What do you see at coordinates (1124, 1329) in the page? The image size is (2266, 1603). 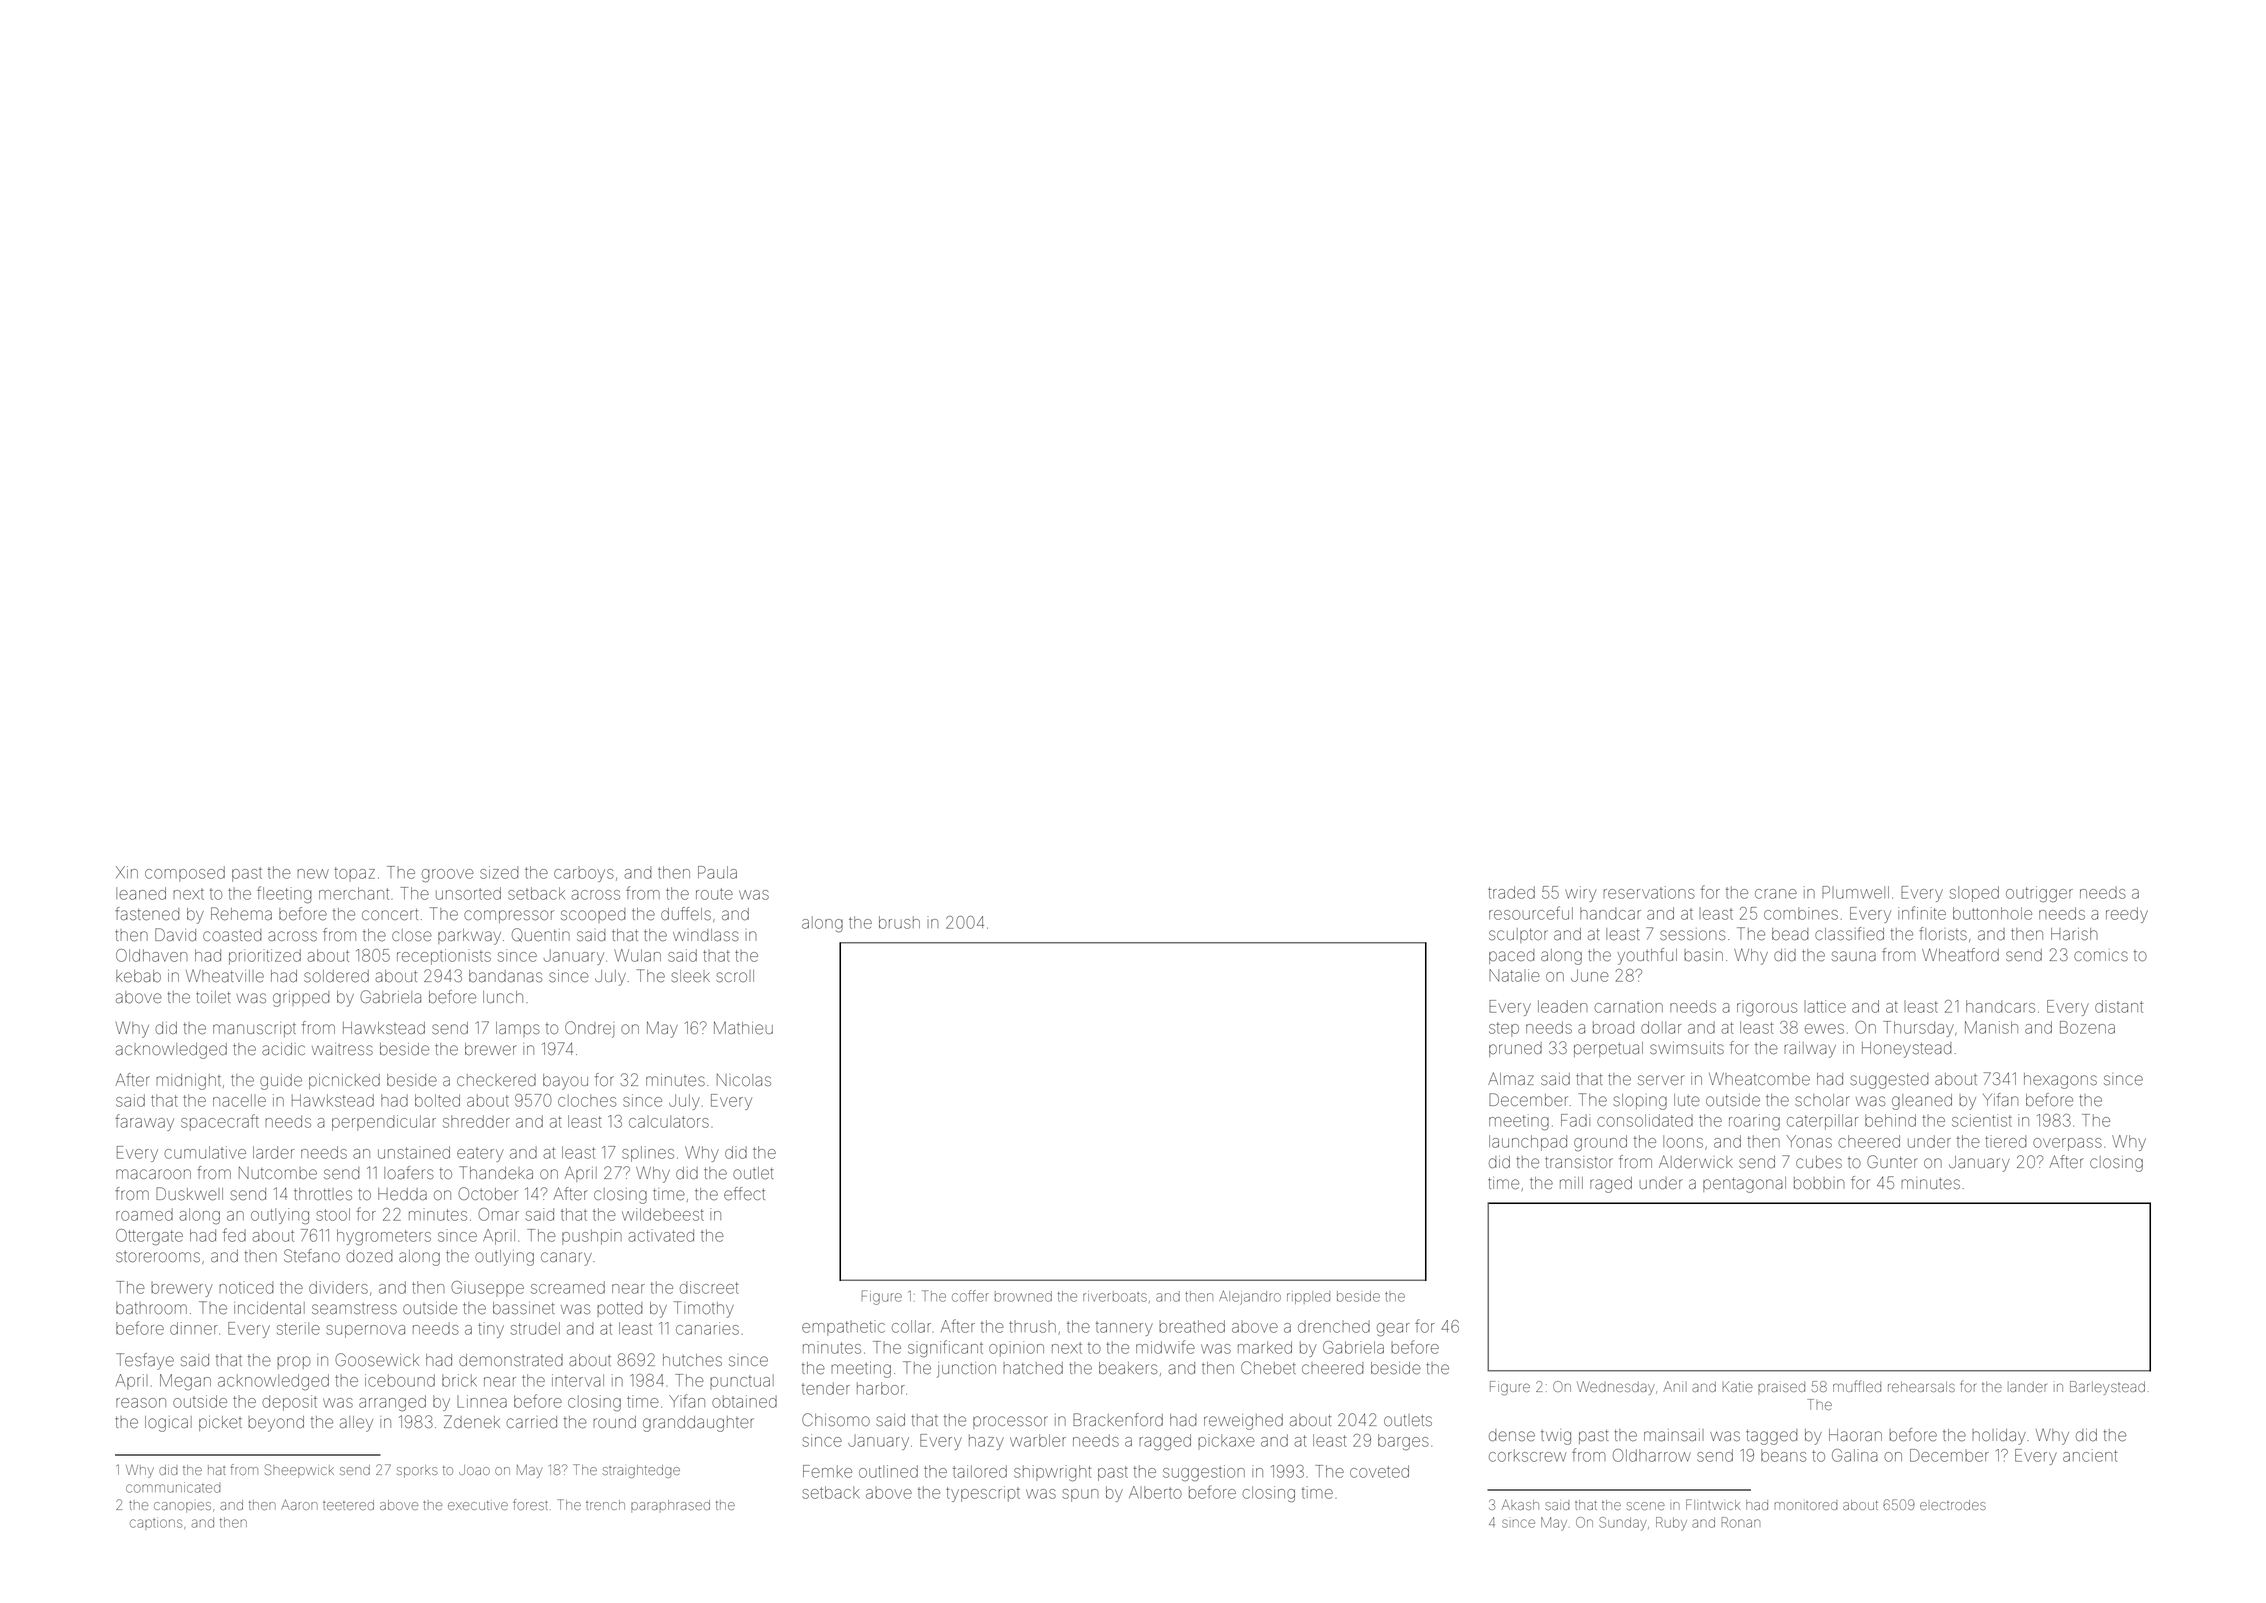 I see `tannery` at bounding box center [1124, 1329].
